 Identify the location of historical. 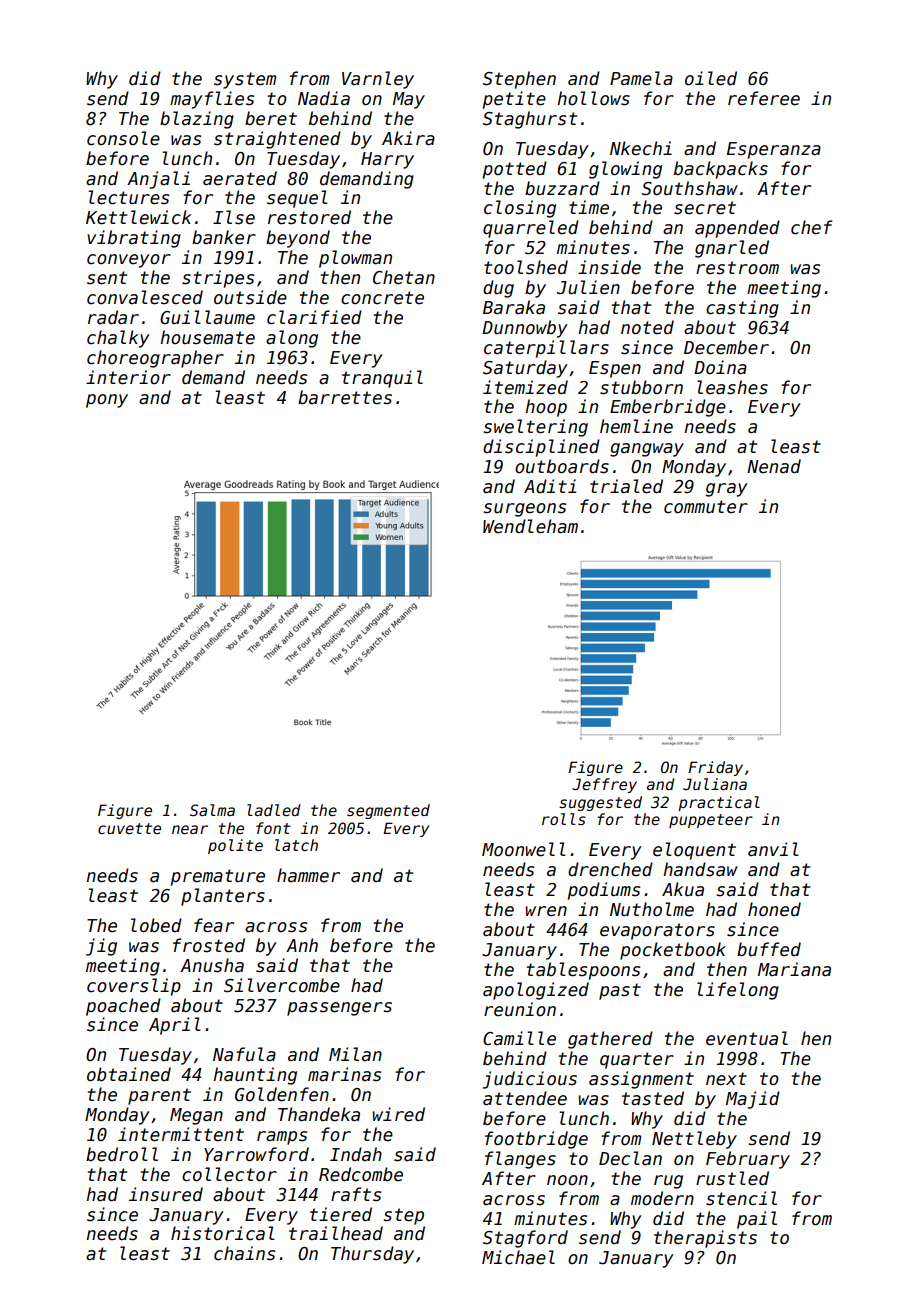
(223, 1233).
